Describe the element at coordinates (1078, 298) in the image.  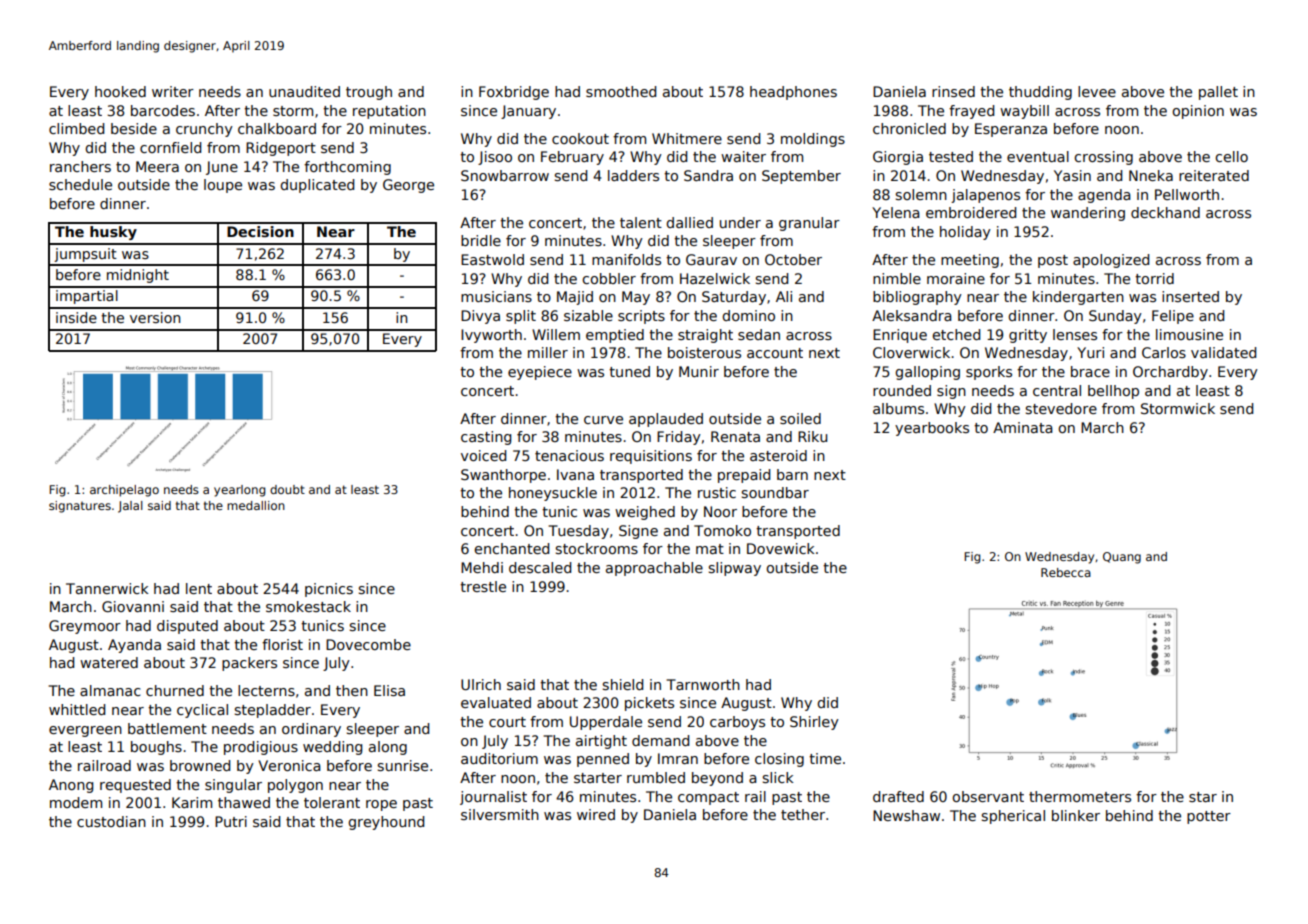
I see `kindergarten` at that location.
